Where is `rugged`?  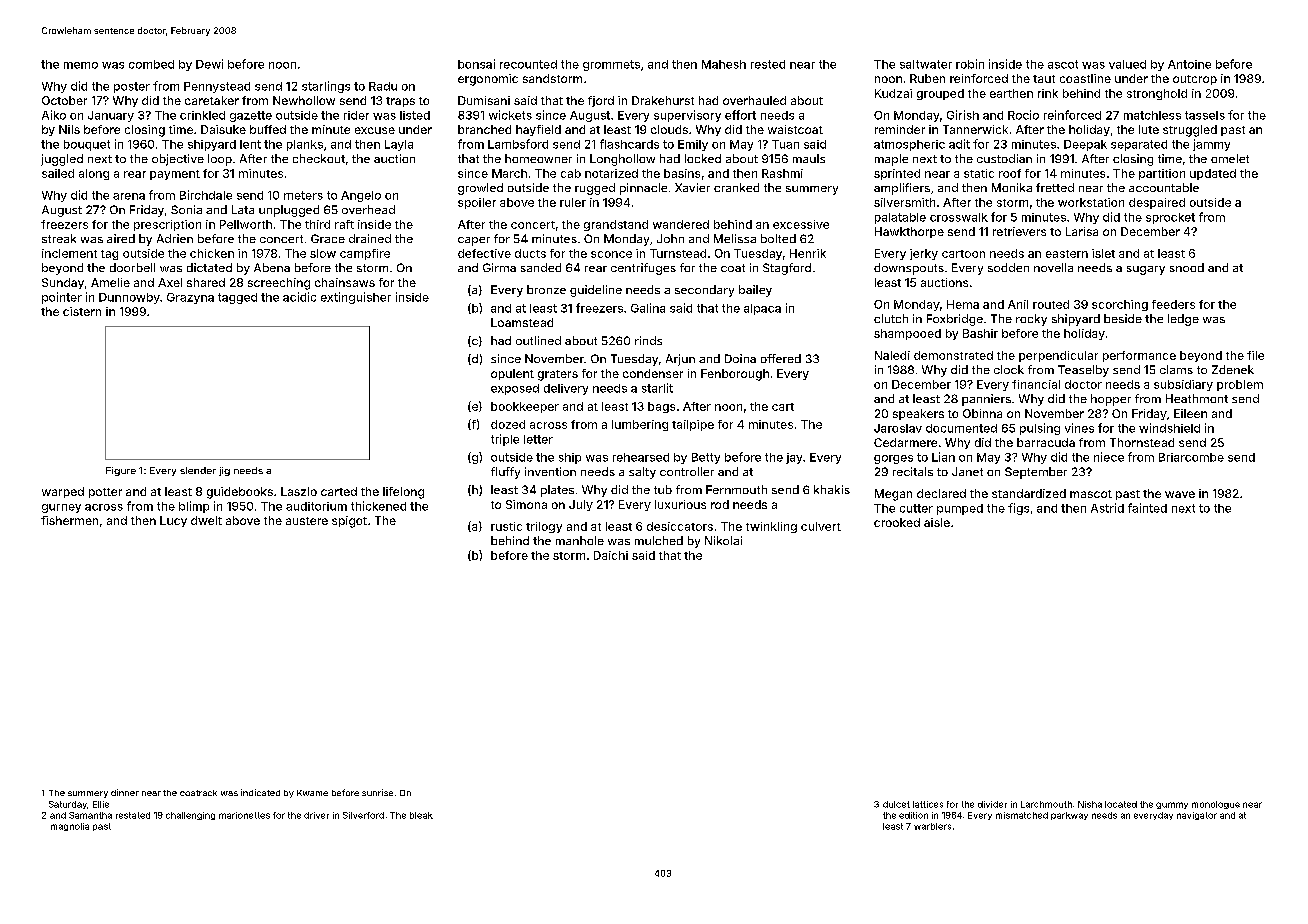 rugged is located at coordinates (595, 189).
